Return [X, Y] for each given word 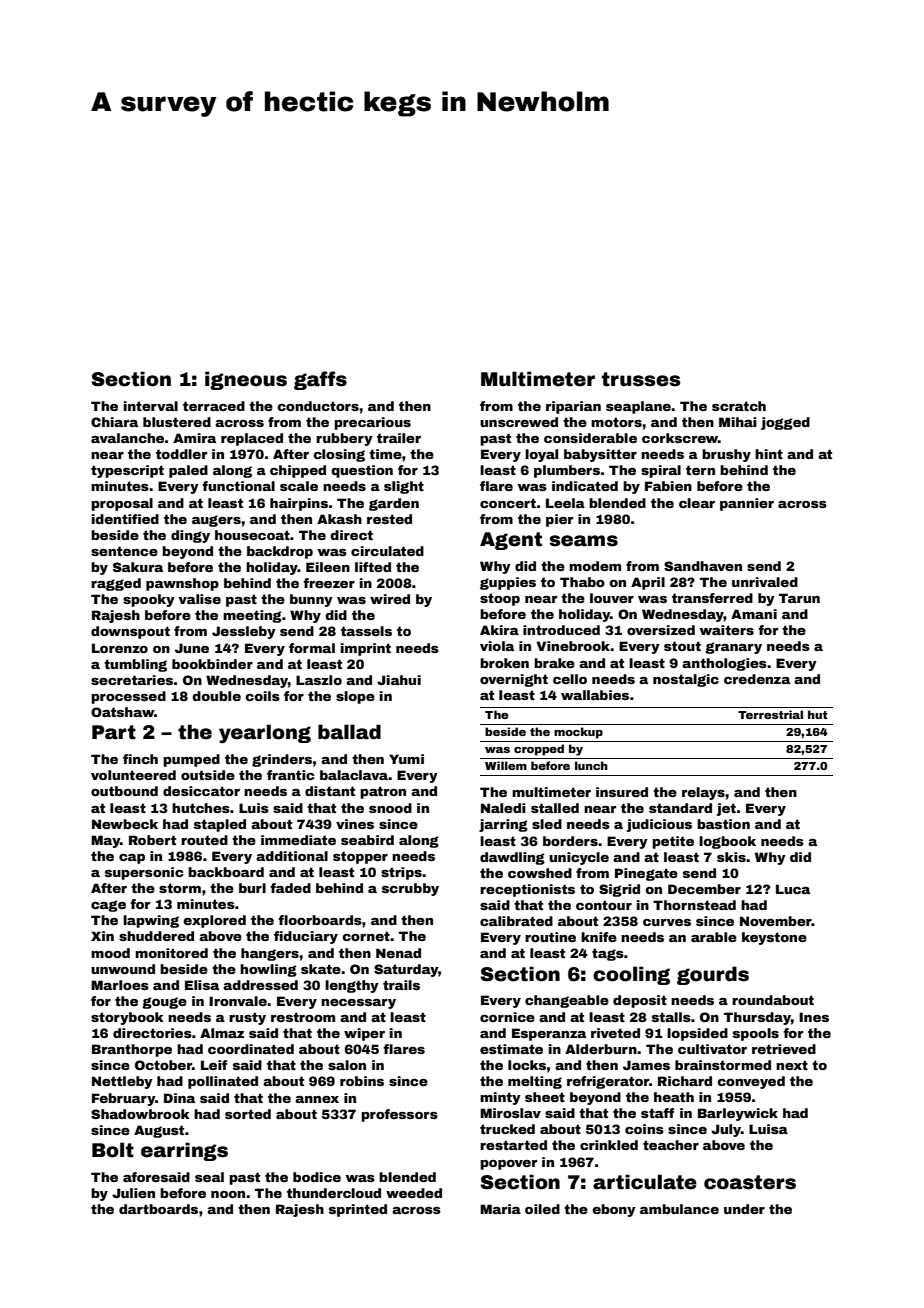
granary [733, 648]
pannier [747, 504]
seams [583, 541]
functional [238, 486]
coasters [750, 1182]
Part [114, 732]
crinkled [609, 1145]
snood [390, 808]
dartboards [158, 1209]
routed [204, 840]
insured [622, 792]
